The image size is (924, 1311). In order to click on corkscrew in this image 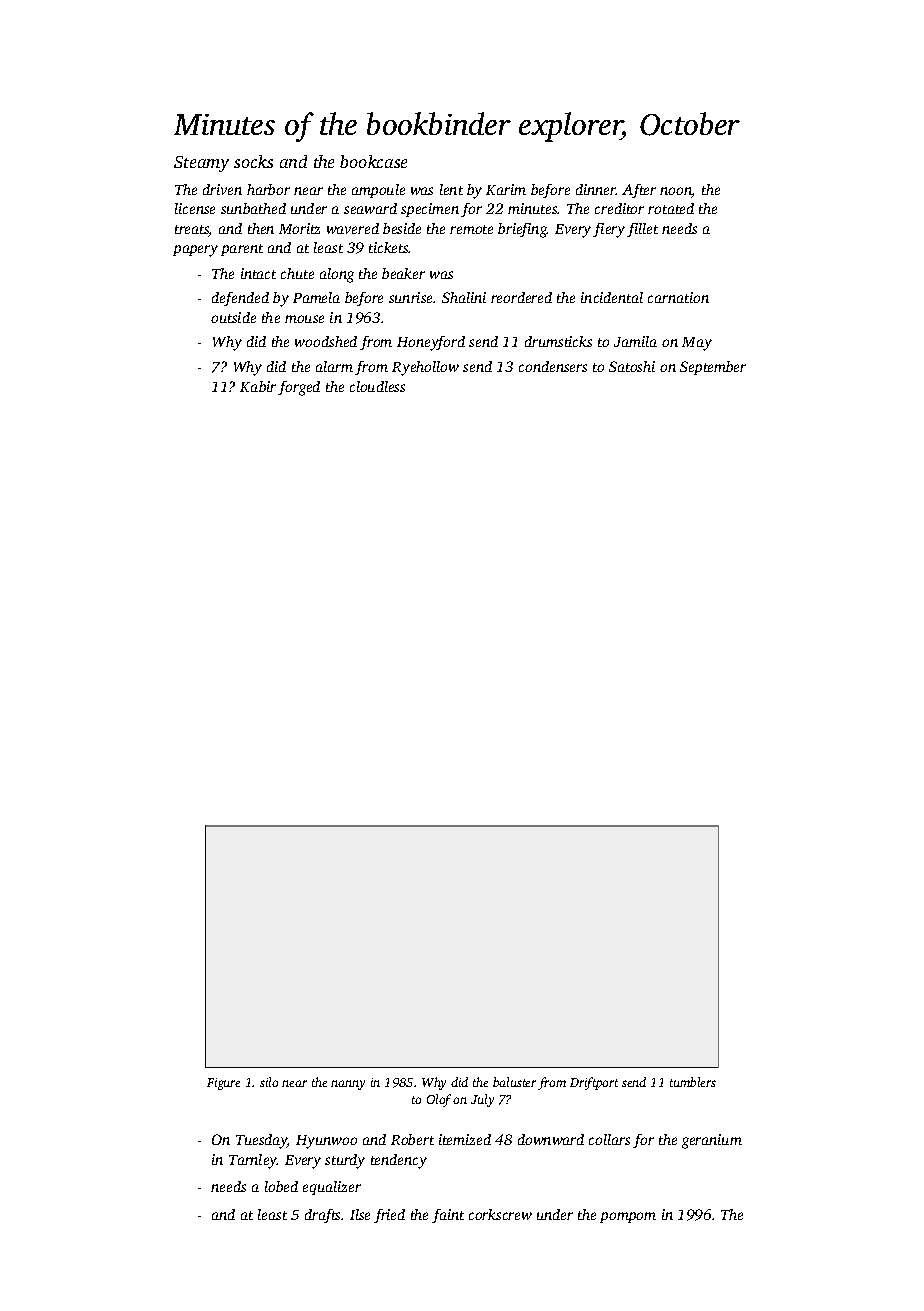, I will do `click(500, 1214)`.
